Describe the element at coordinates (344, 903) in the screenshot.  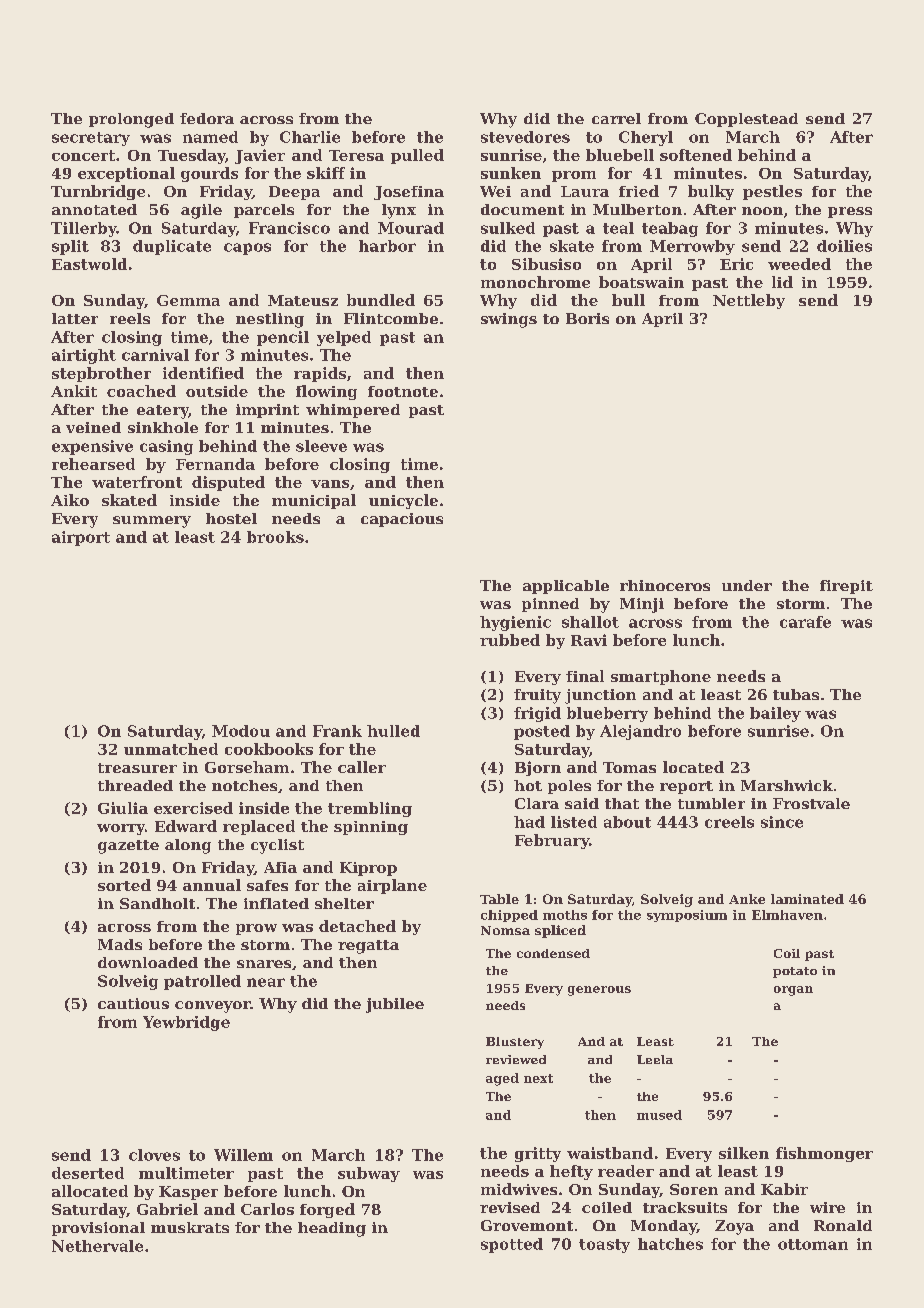
I see `shelter` at that location.
